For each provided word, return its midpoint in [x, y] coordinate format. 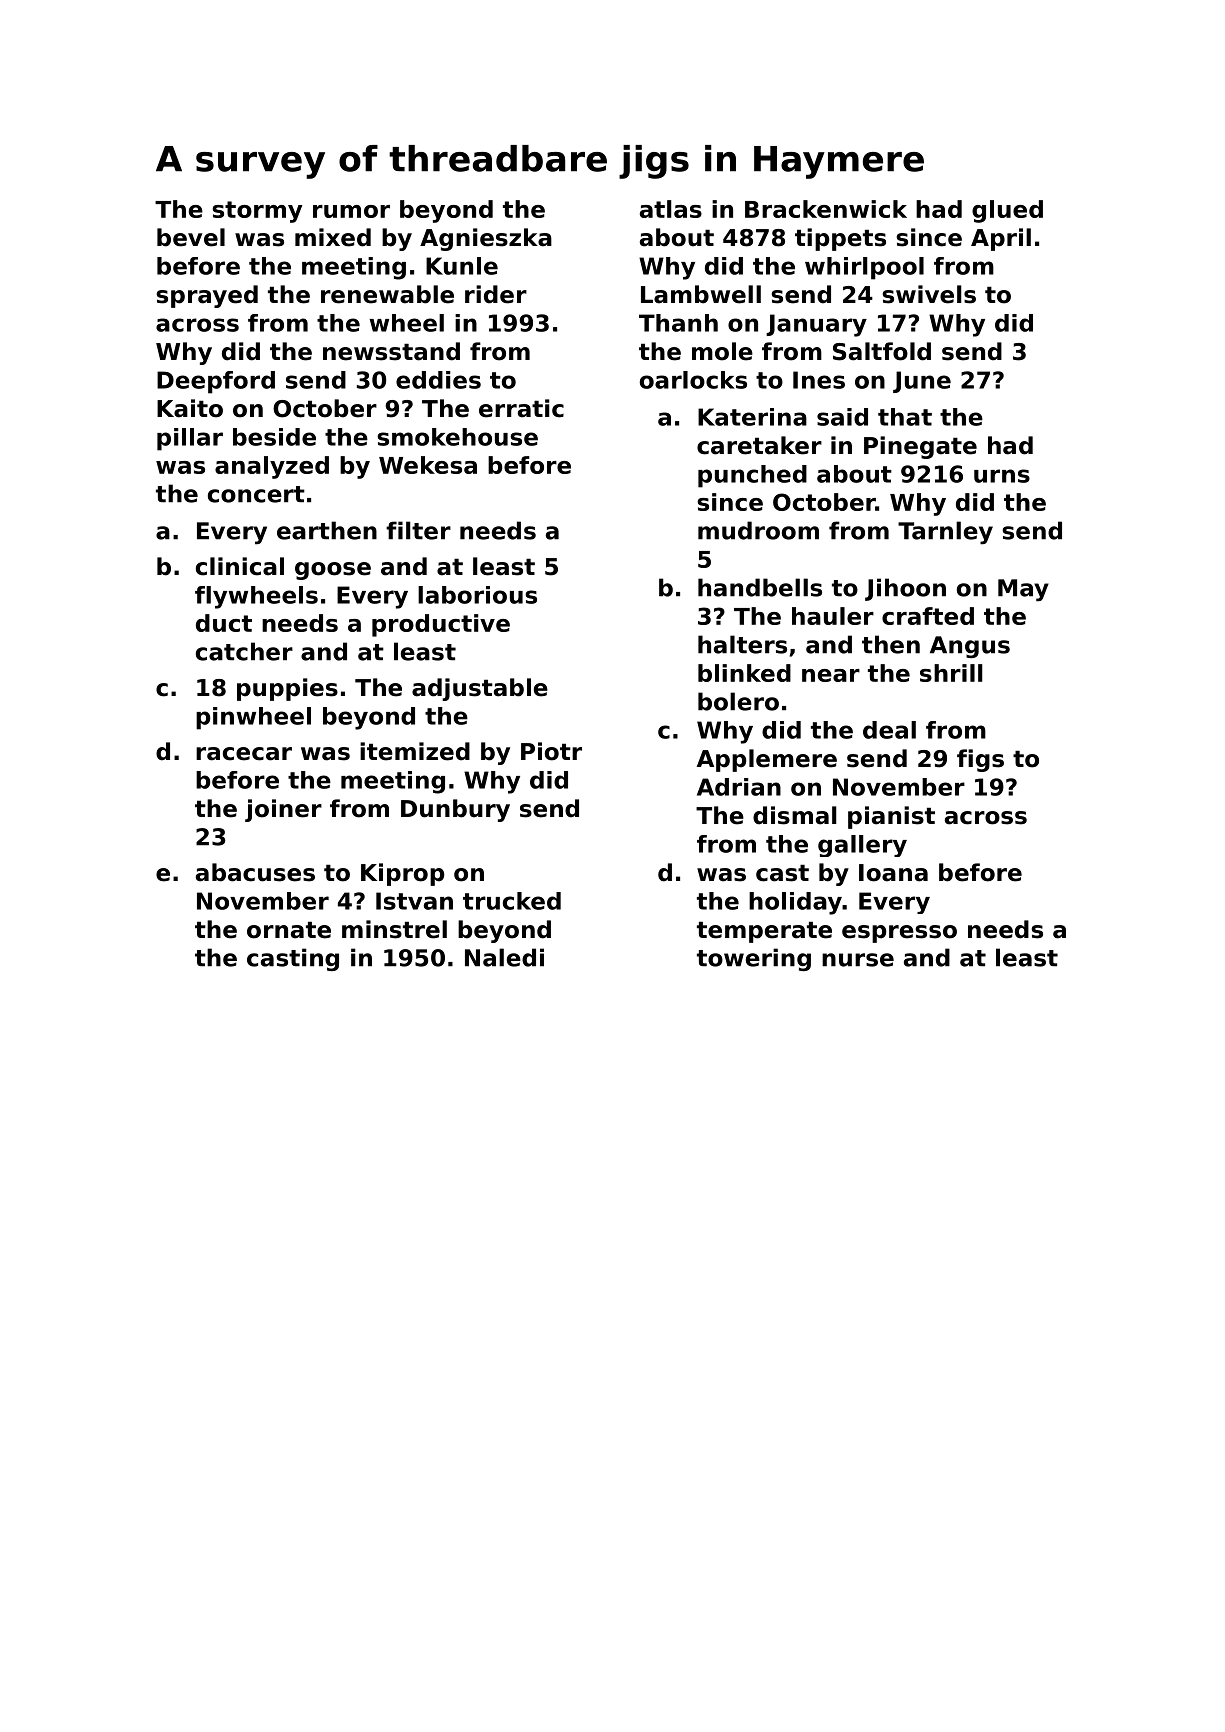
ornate [289, 930]
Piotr [551, 751]
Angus [970, 647]
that [905, 417]
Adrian [739, 787]
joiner [283, 810]
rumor [351, 211]
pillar [190, 439]
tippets [840, 239]
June [922, 382]
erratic [521, 408]
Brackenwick [826, 209]
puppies [287, 689]
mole [722, 351]
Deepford [216, 382]
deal [889, 730]
